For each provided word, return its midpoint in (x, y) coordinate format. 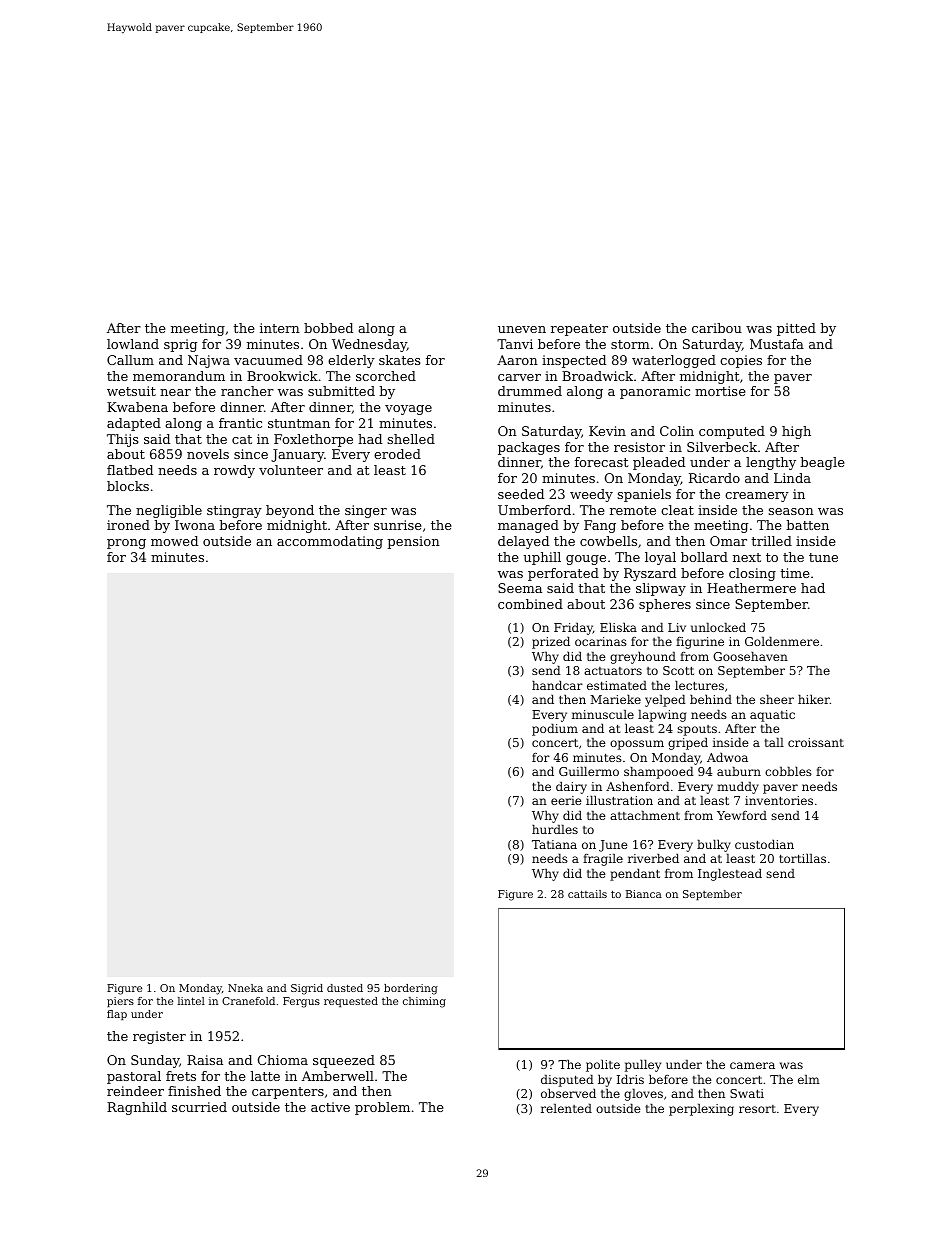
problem (382, 1108)
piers (120, 1002)
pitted (796, 329)
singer (366, 511)
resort (757, 1109)
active (330, 1107)
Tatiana (554, 844)
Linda (792, 478)
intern (280, 328)
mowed (174, 541)
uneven (522, 329)
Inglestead (730, 874)
